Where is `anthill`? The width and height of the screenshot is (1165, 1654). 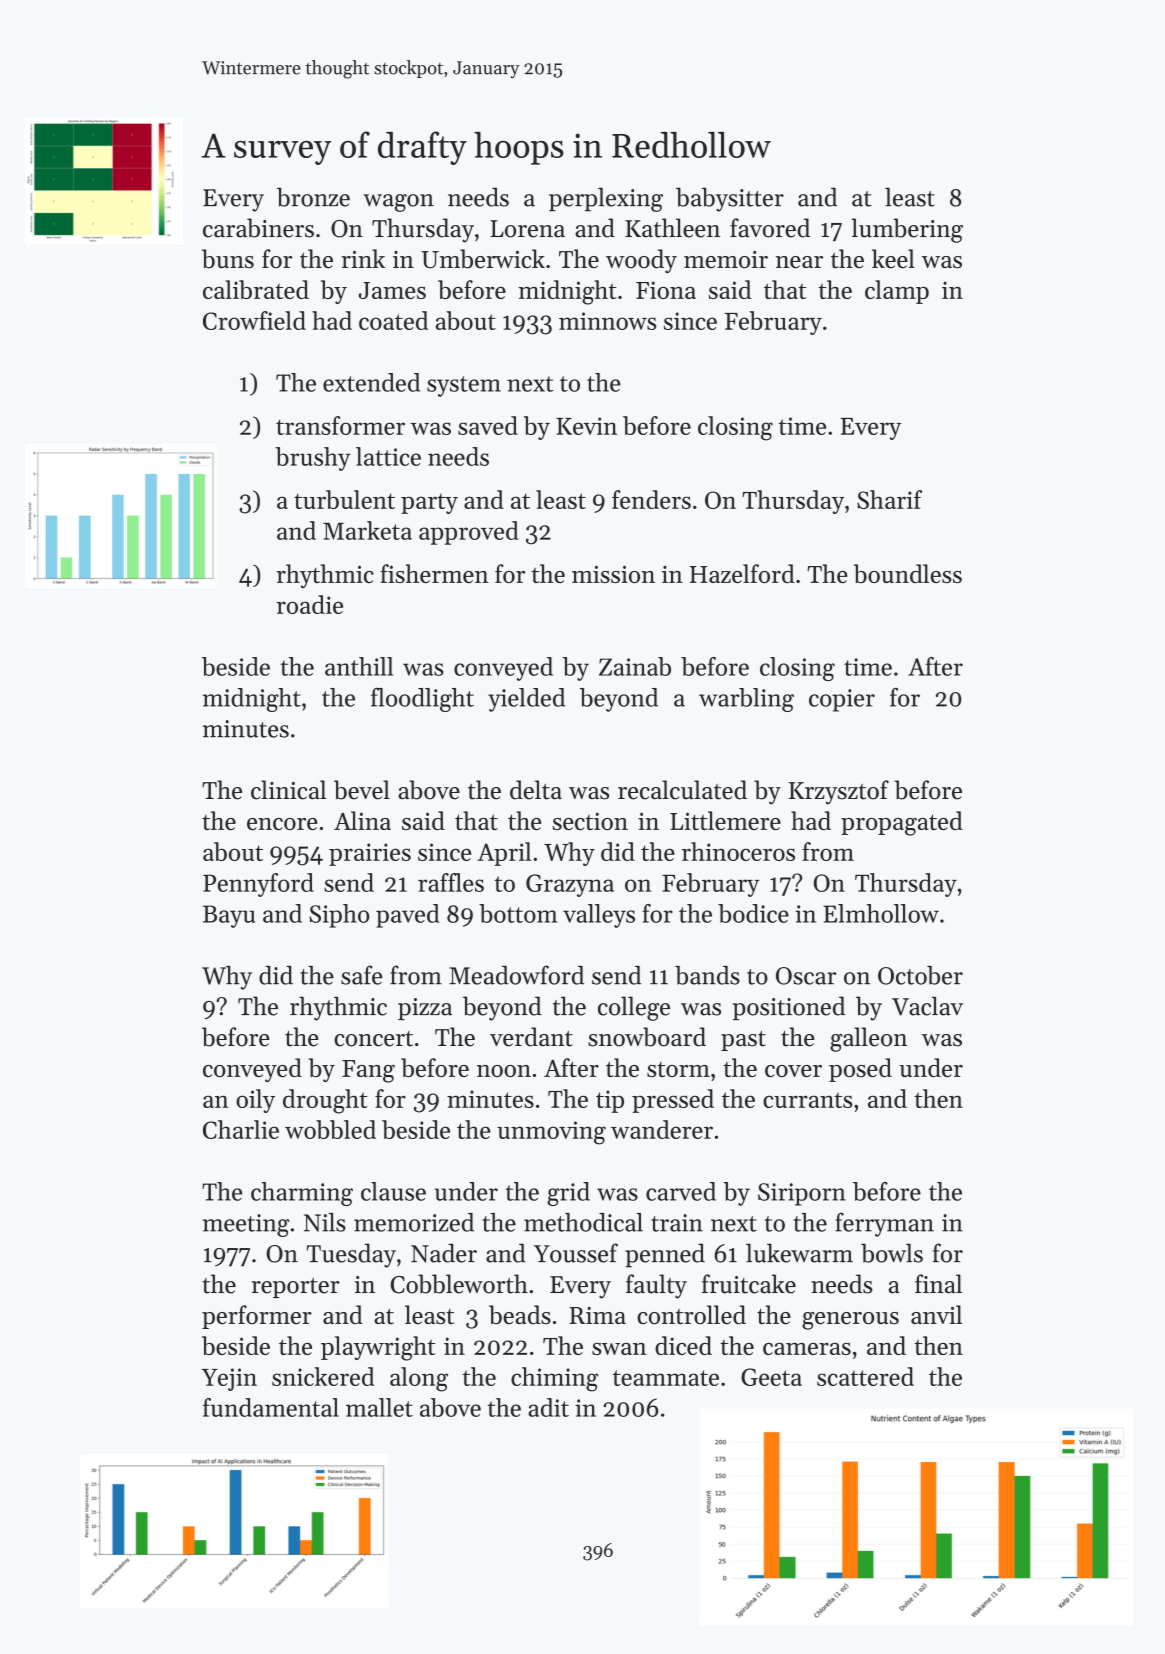
anthill is located at coordinates (359, 666).
